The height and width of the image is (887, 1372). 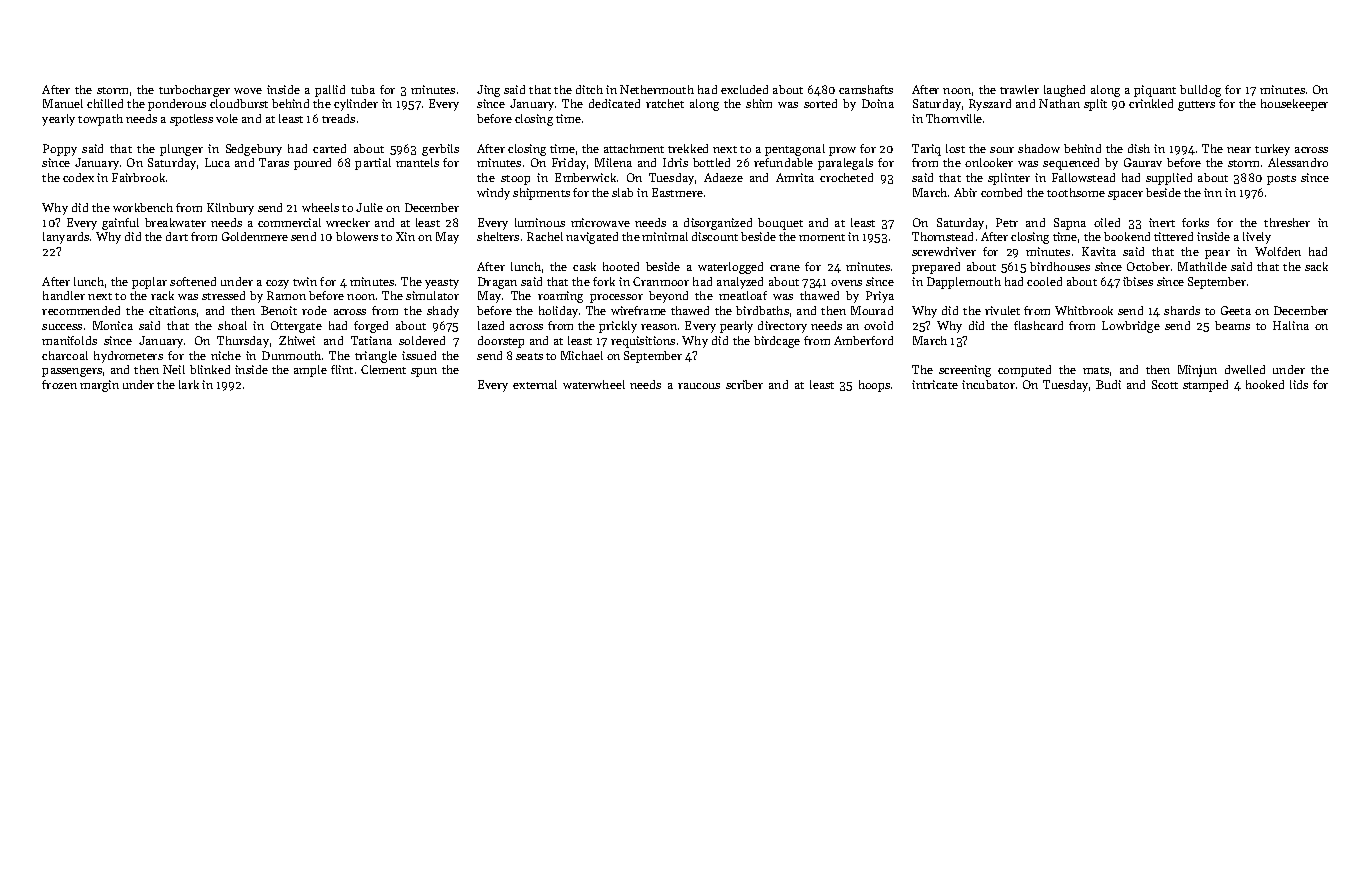 What do you see at coordinates (1151, 103) in the image?
I see `crinkled` at bounding box center [1151, 103].
